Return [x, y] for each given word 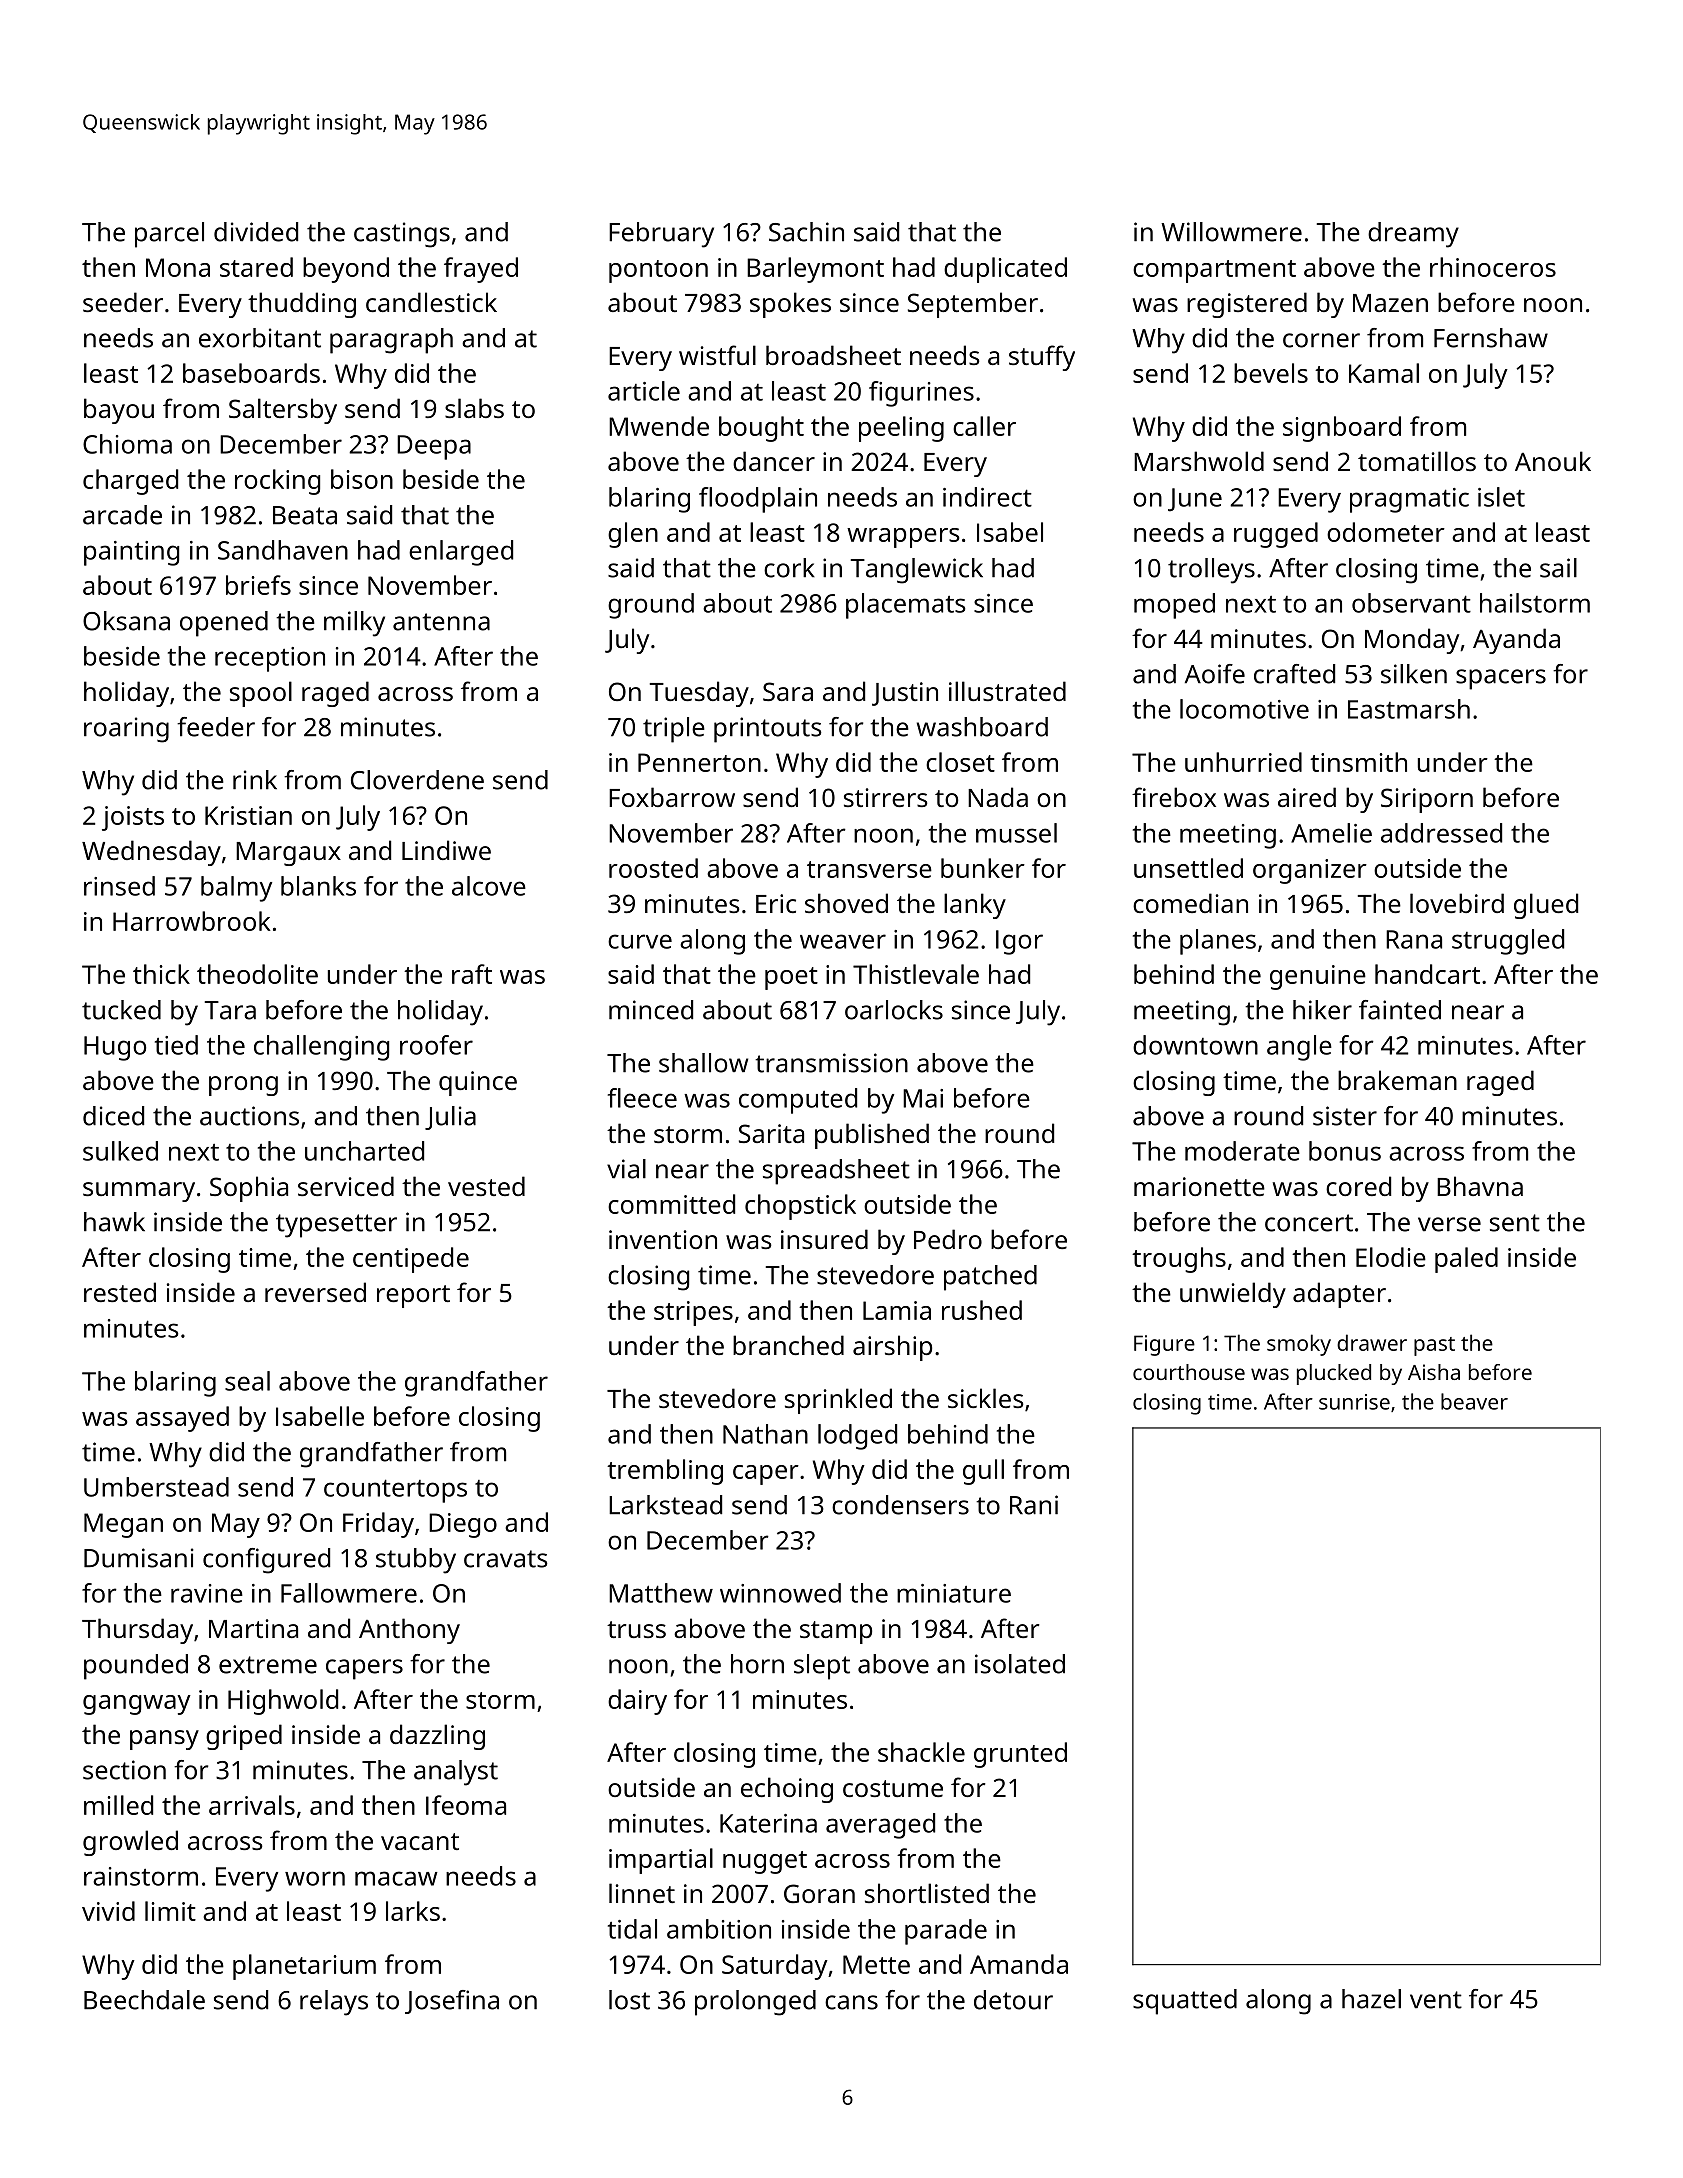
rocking [277, 482]
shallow [703, 1063]
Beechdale [144, 2000]
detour [1013, 2000]
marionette [1199, 1186]
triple [674, 730]
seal [247, 1381]
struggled [1508, 942]
